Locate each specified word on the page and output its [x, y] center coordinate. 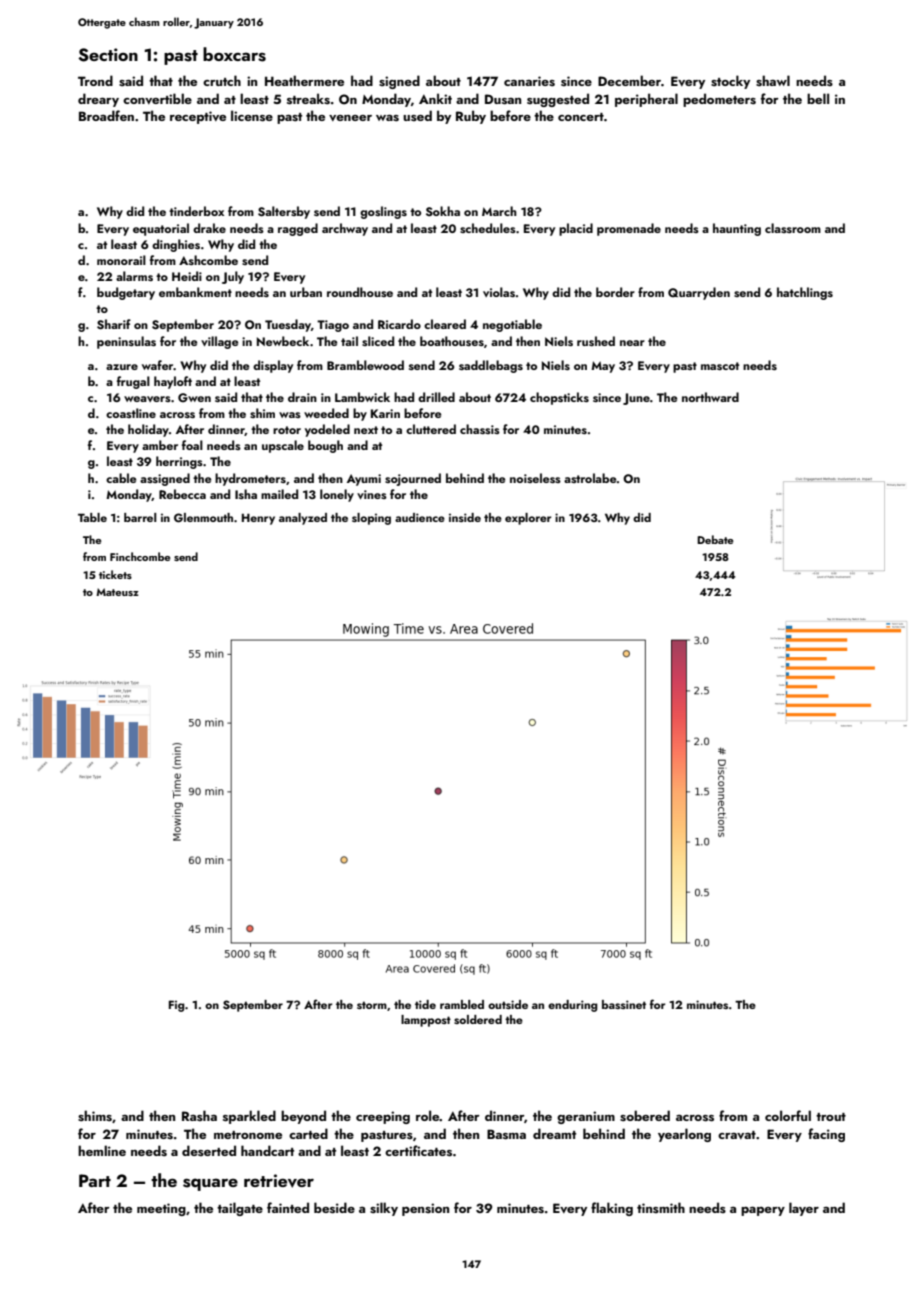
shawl [773, 81]
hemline [102, 1150]
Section [108, 55]
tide [425, 1004]
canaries [529, 81]
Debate [715, 539]
